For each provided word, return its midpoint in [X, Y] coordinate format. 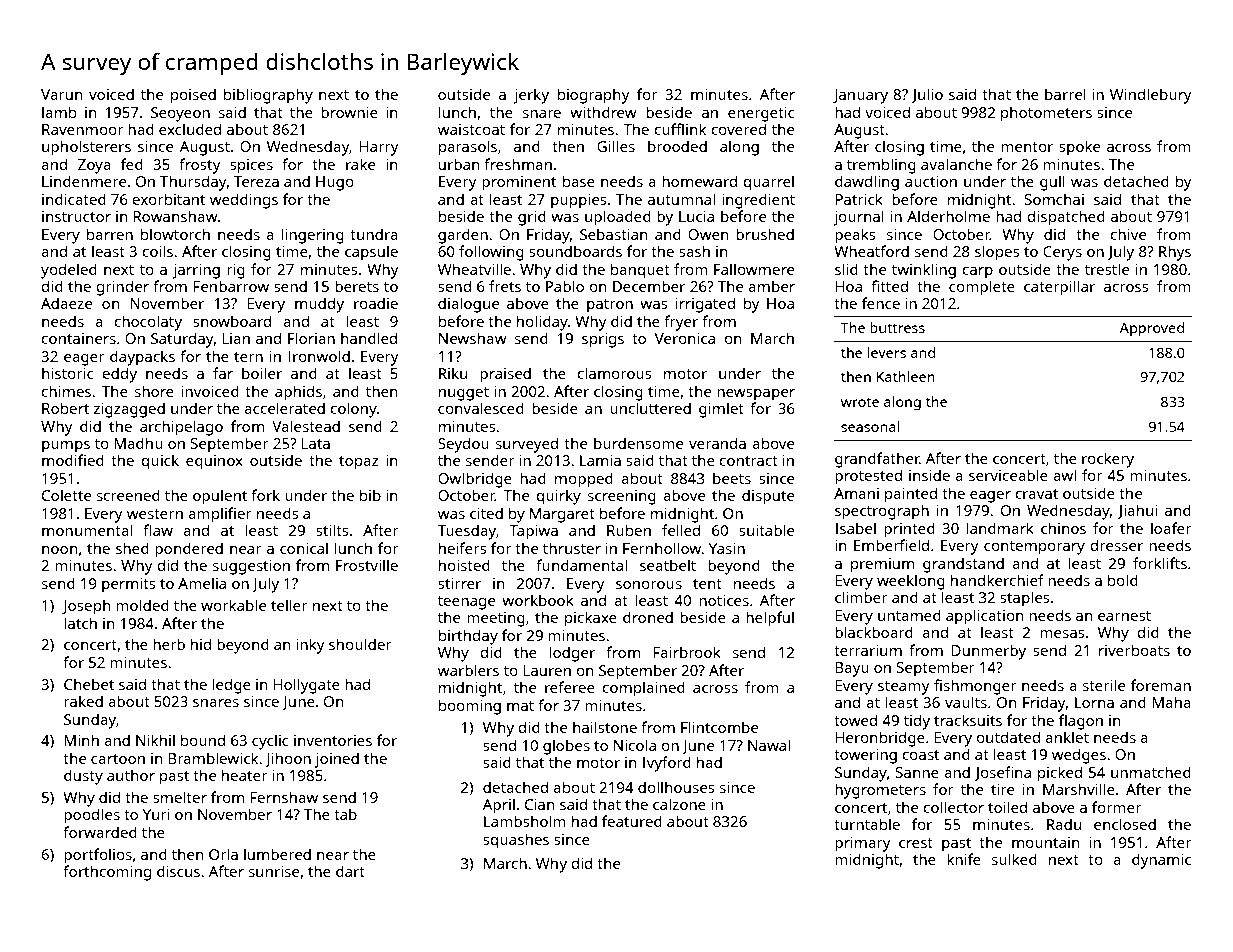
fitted [889, 286]
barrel [1065, 94]
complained [644, 689]
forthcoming [107, 873]
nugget [464, 394]
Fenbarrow [231, 286]
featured [632, 821]
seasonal [870, 426]
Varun [62, 94]
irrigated [705, 305]
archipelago [181, 428]
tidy [917, 722]
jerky [531, 96]
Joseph [86, 607]
